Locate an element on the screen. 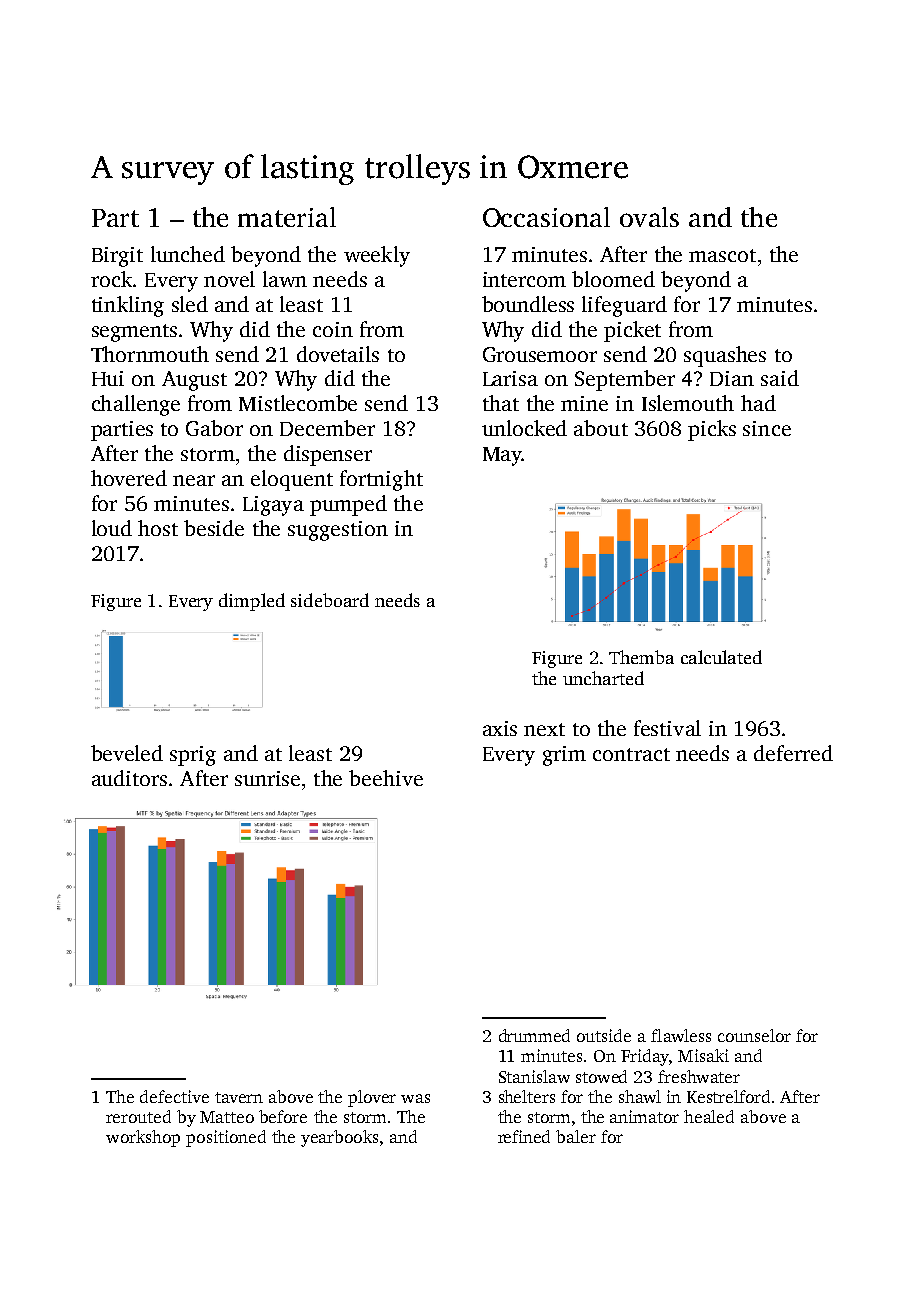  weekly is located at coordinates (377, 256).
